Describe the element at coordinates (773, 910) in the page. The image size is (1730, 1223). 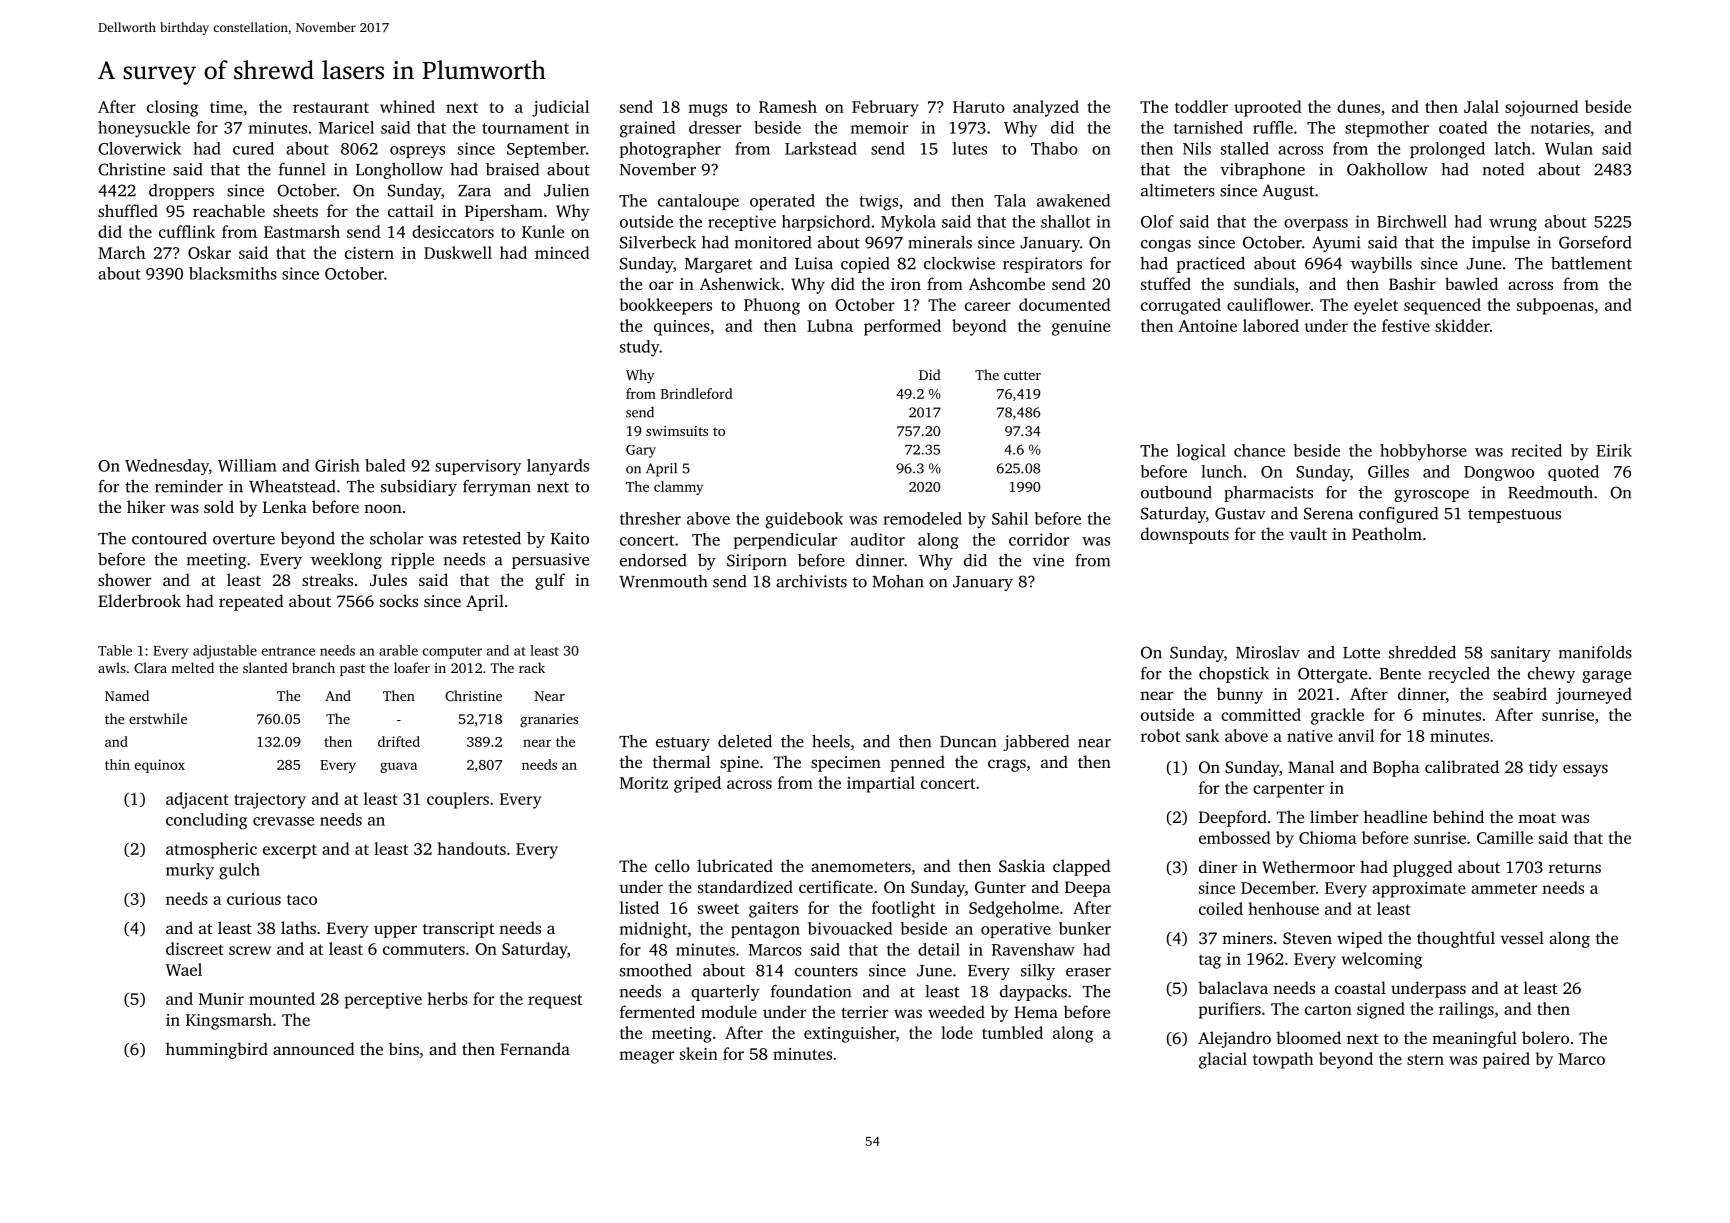
I see `gaiters` at that location.
